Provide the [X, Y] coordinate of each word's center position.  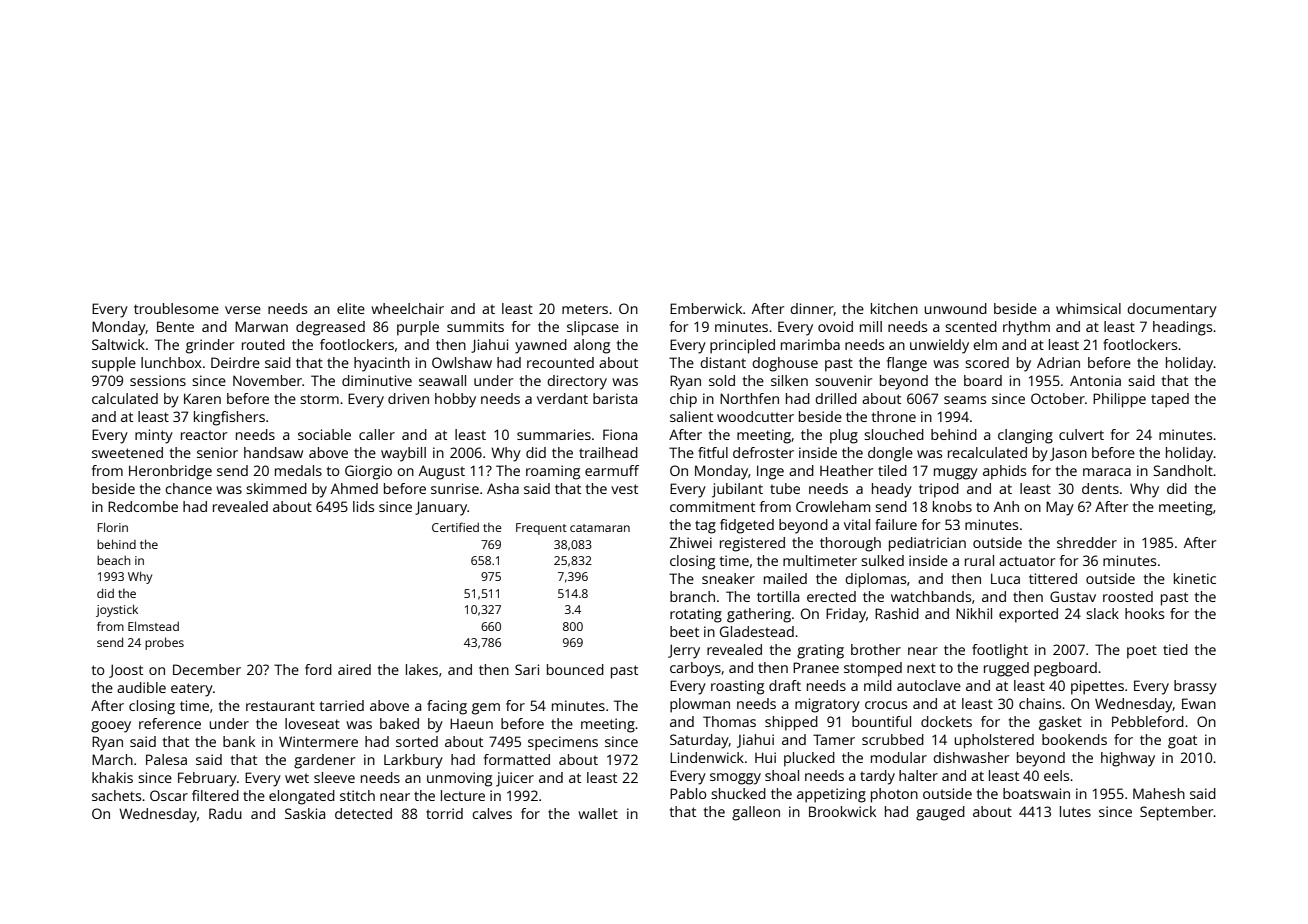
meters [585, 309]
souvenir [843, 380]
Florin [113, 527]
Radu [225, 813]
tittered [1053, 578]
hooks [1144, 613]
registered [752, 544]
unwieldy [939, 346]
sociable [324, 434]
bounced [575, 669]
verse [243, 310]
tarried [342, 705]
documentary [1172, 310]
